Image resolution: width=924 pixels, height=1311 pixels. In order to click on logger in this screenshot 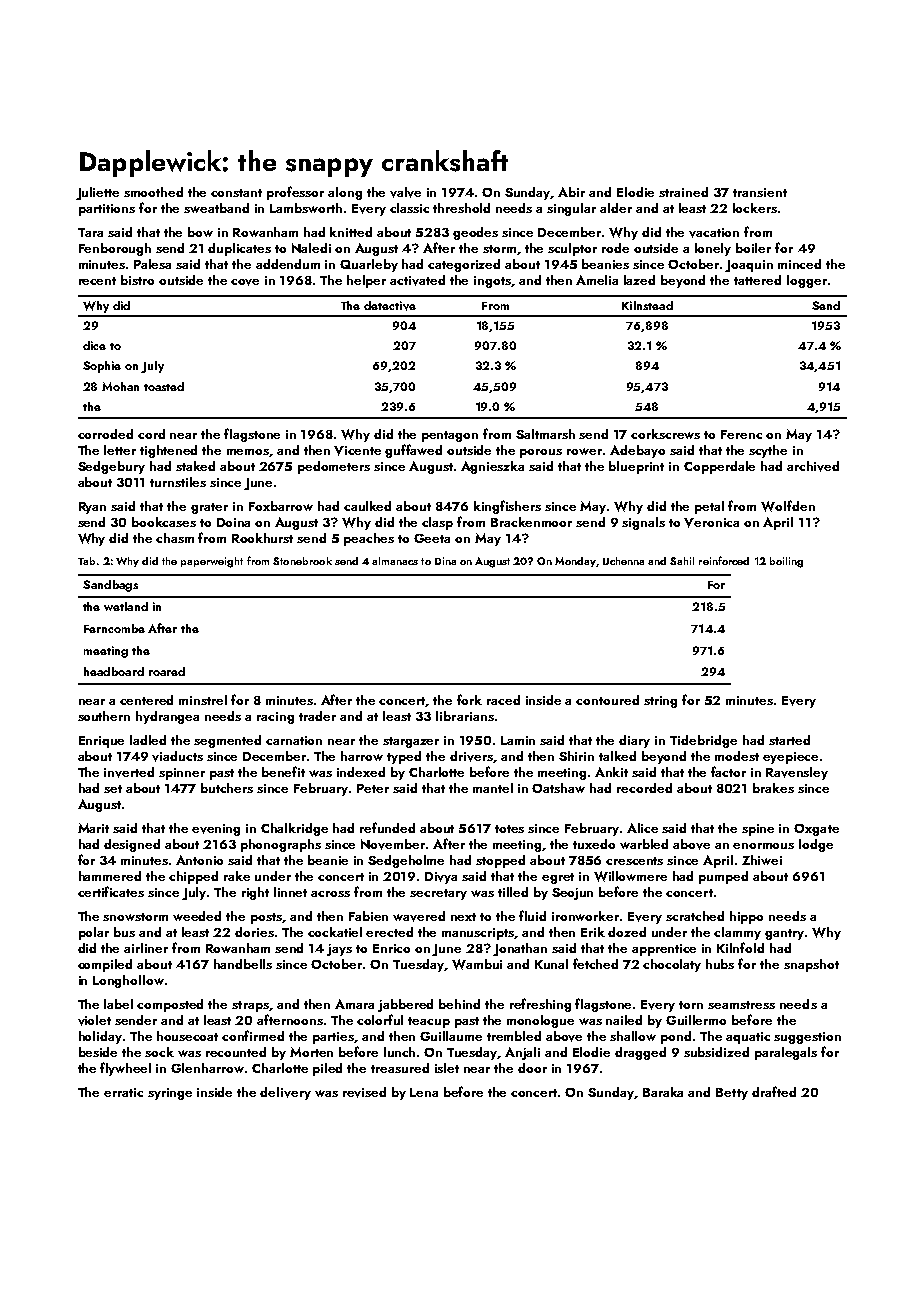, I will do `click(807, 281)`.
